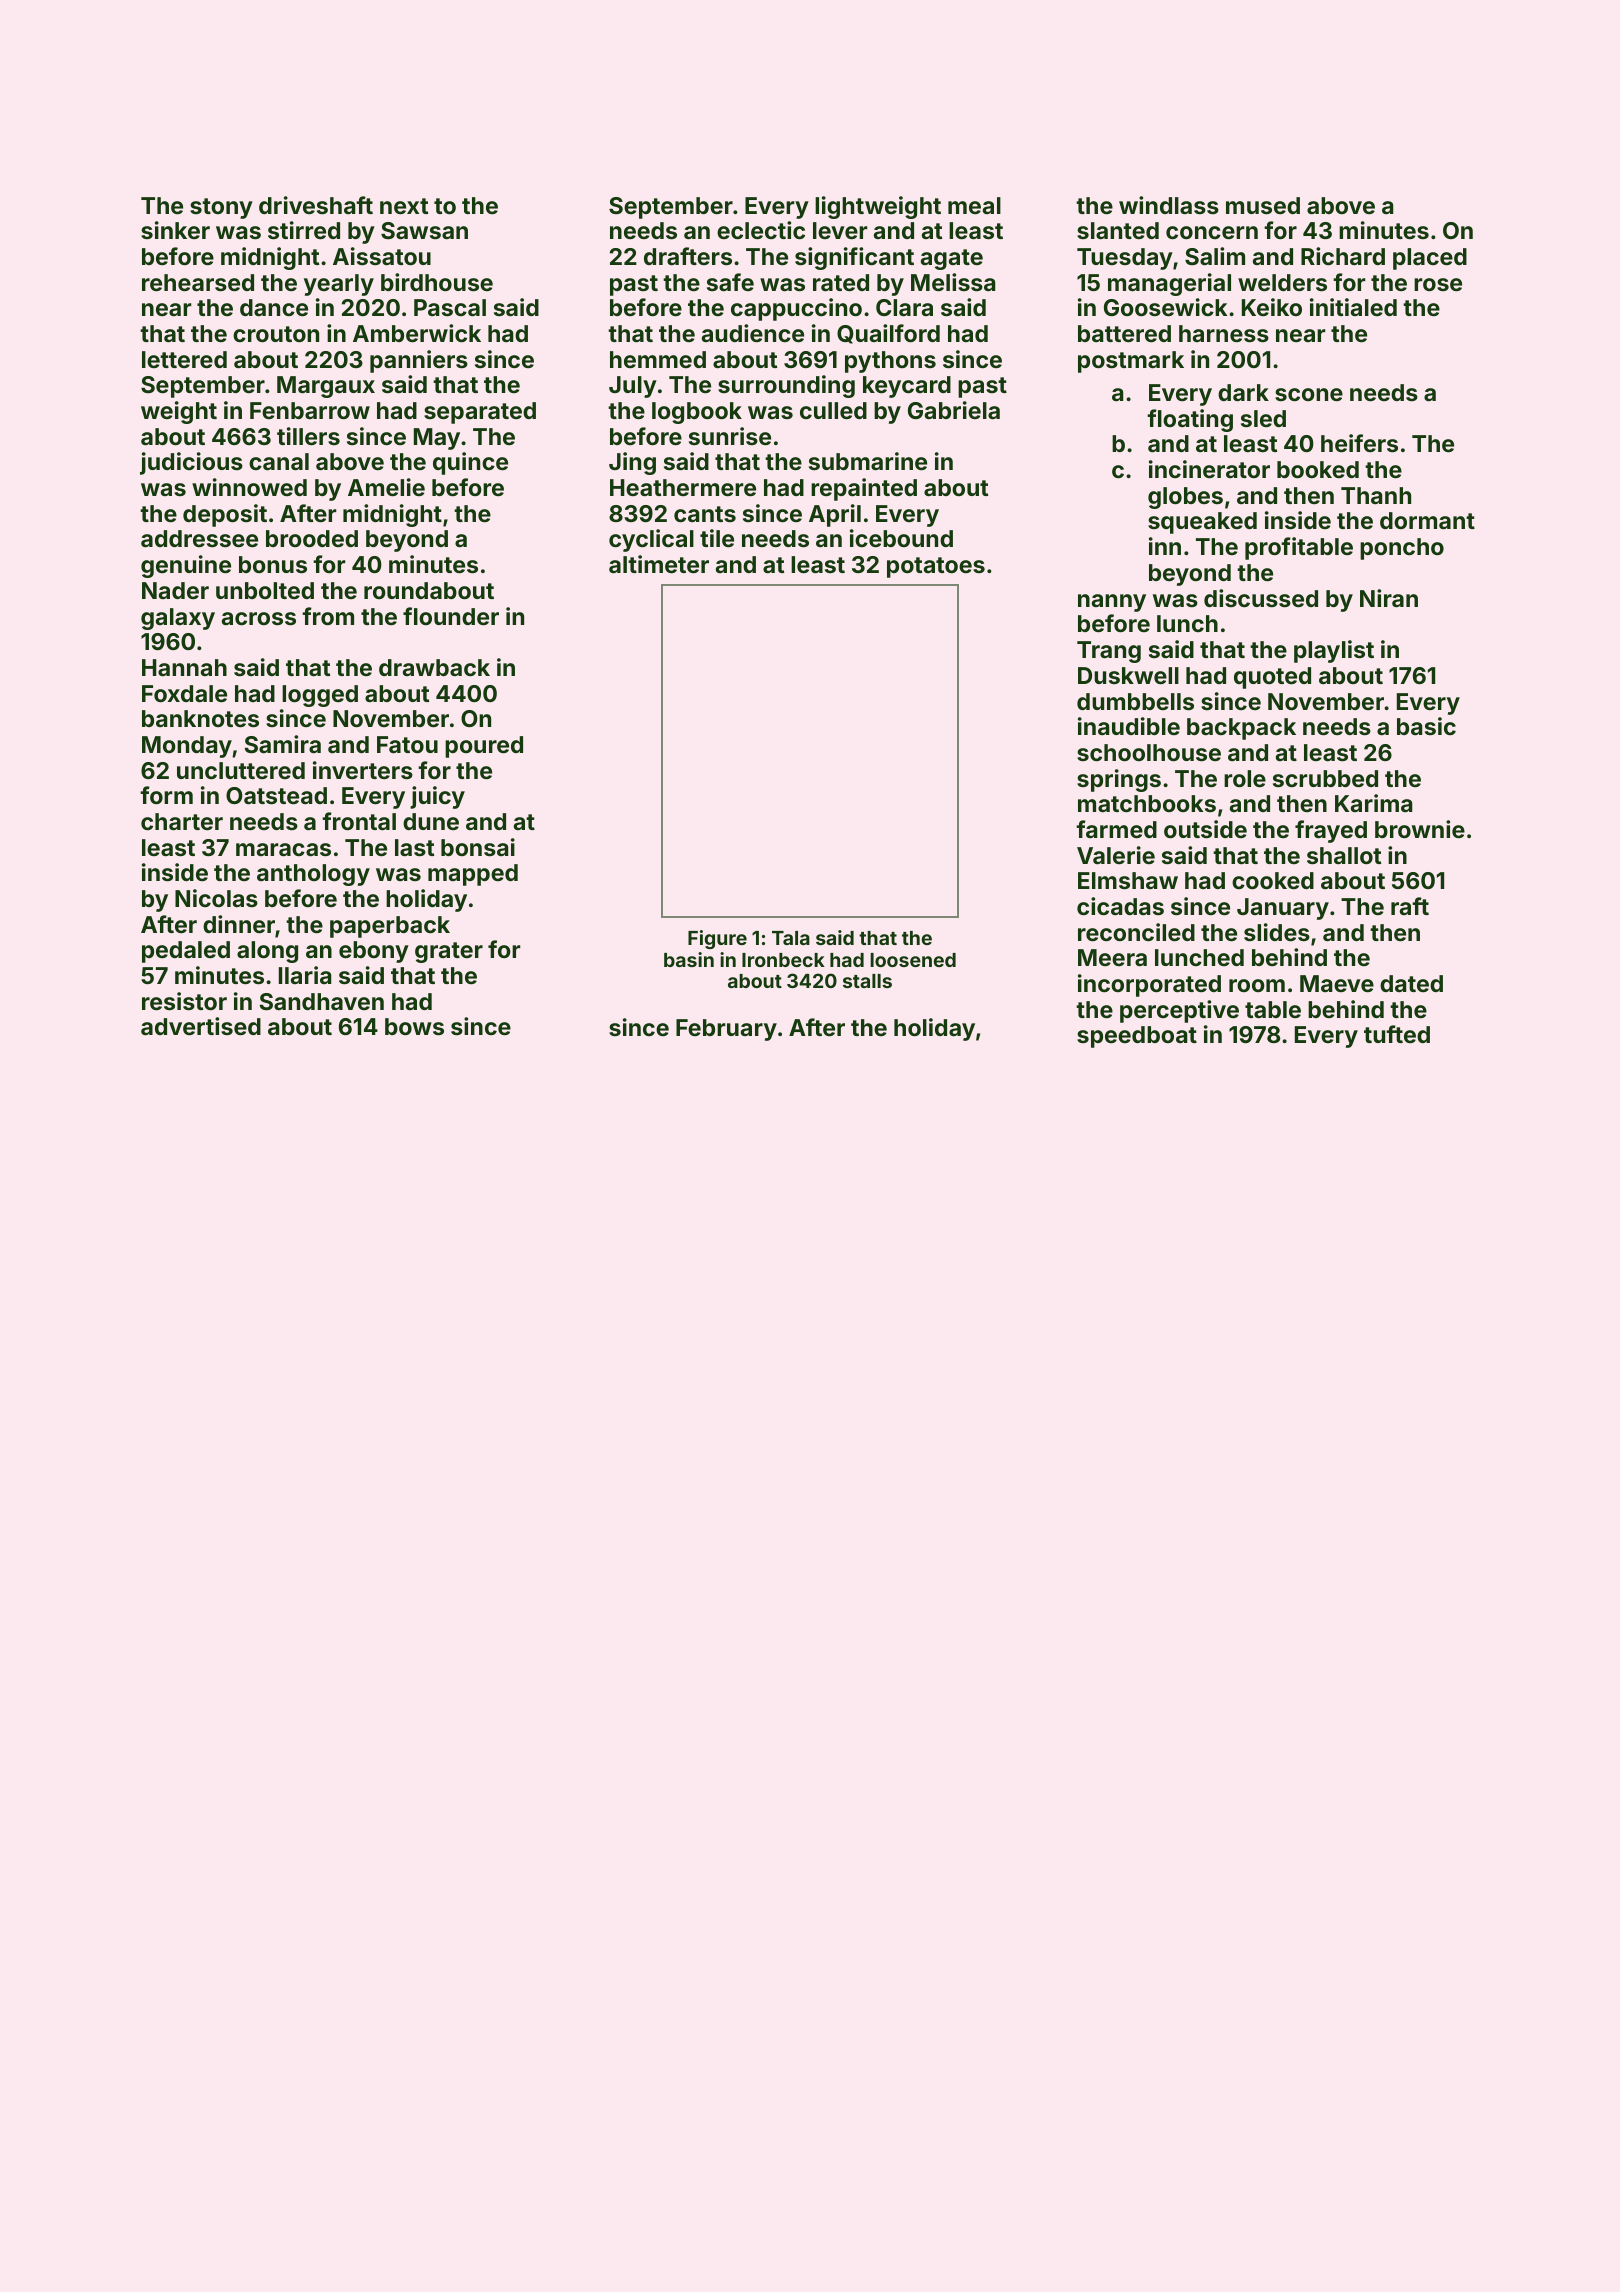 The image size is (1620, 2292). Describe the element at coordinates (449, 952) in the screenshot. I see `grater` at that location.
